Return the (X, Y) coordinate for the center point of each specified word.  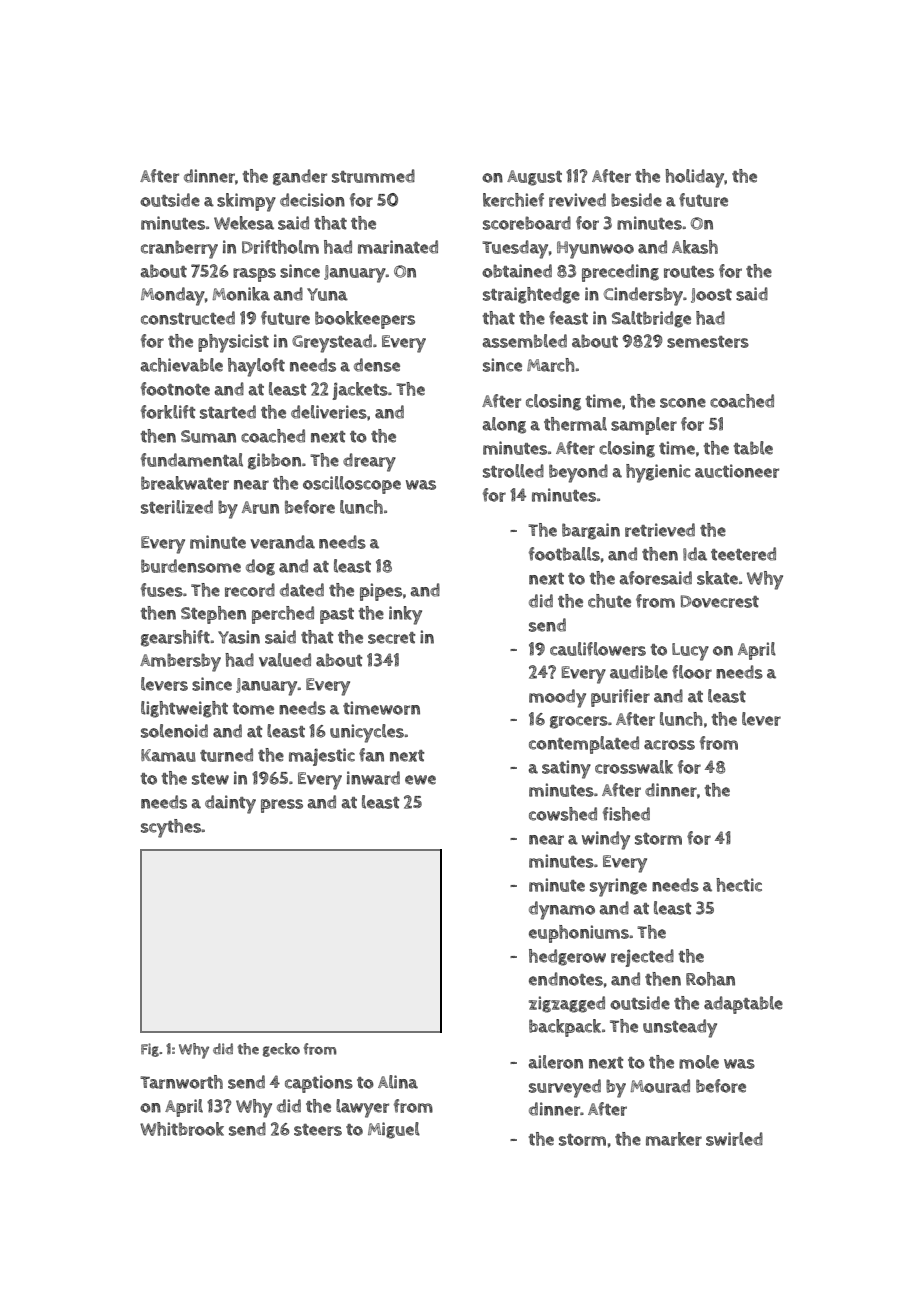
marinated (398, 247)
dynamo (562, 910)
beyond (578, 473)
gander (300, 177)
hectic (739, 885)
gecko (281, 1050)
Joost (711, 295)
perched (283, 615)
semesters (708, 342)
